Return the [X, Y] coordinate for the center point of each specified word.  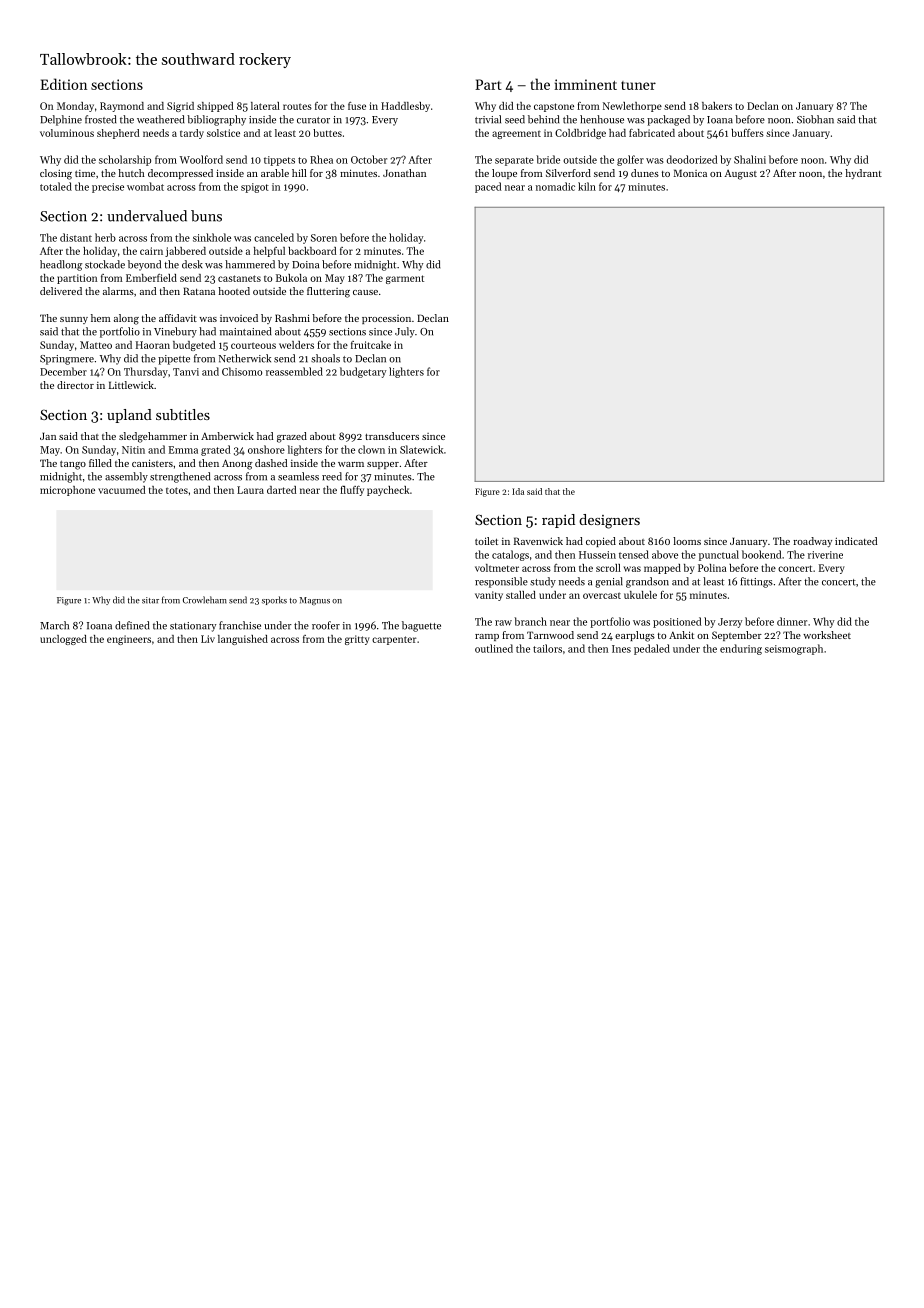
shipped [215, 107]
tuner [638, 85]
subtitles [183, 414]
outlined [494, 648]
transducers [392, 436]
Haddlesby [405, 107]
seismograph [794, 649]
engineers [129, 640]
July [405, 332]
